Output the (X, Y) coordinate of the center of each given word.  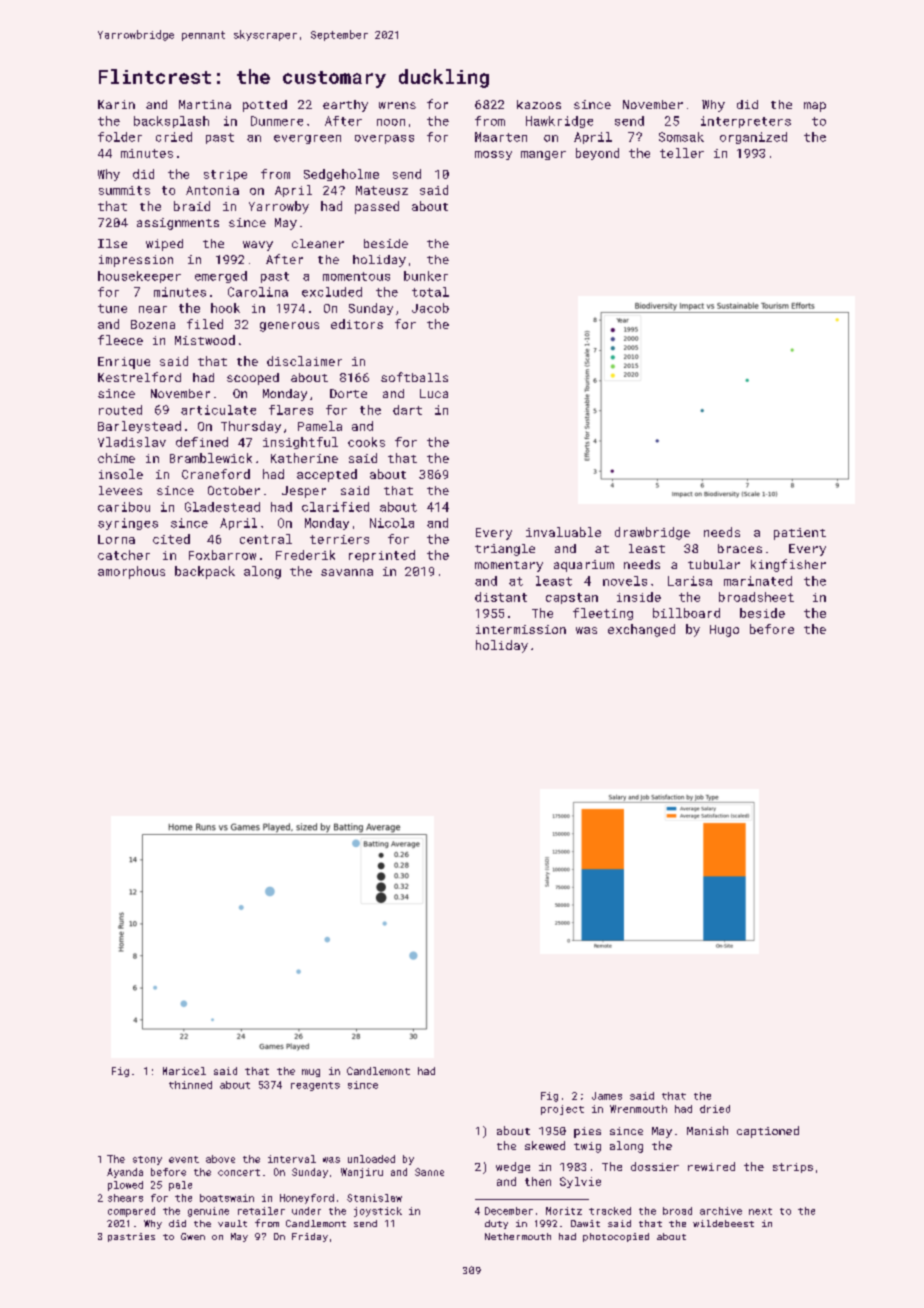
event (184, 1159)
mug (311, 1073)
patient (800, 534)
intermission (521, 629)
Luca (434, 393)
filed (205, 324)
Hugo (724, 631)
